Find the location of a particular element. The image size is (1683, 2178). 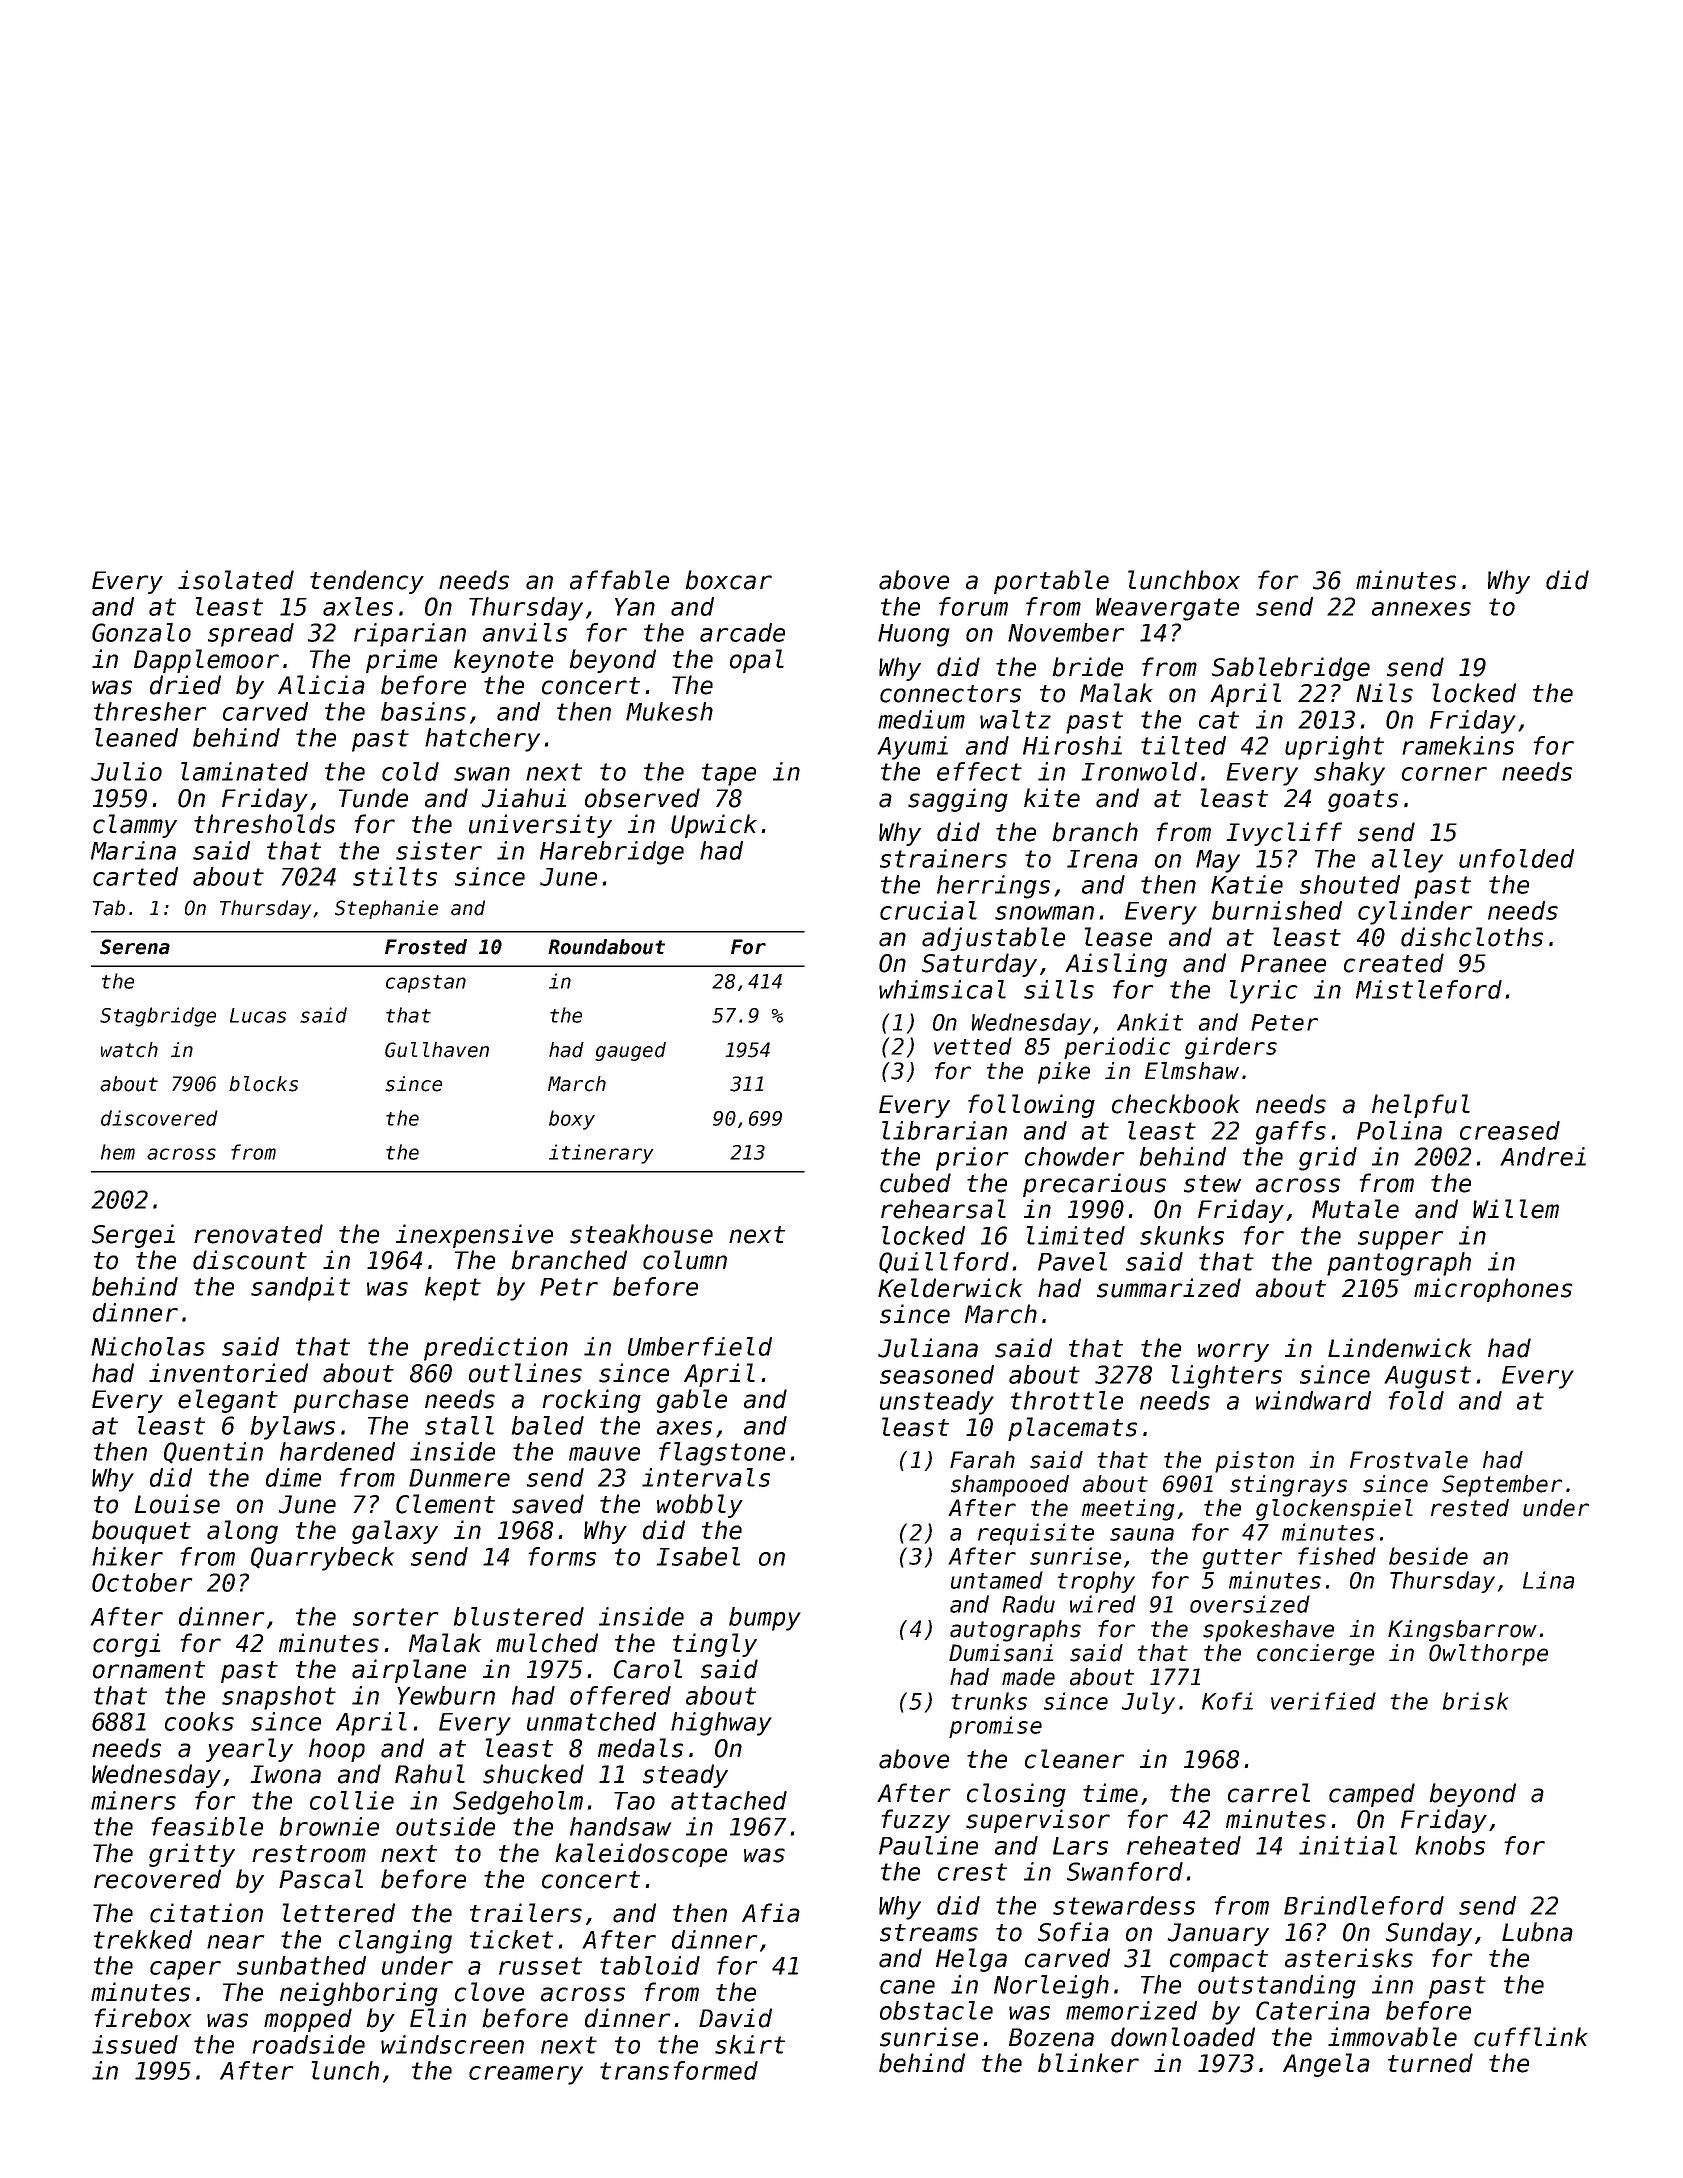

Frostvale is located at coordinates (1409, 1460).
